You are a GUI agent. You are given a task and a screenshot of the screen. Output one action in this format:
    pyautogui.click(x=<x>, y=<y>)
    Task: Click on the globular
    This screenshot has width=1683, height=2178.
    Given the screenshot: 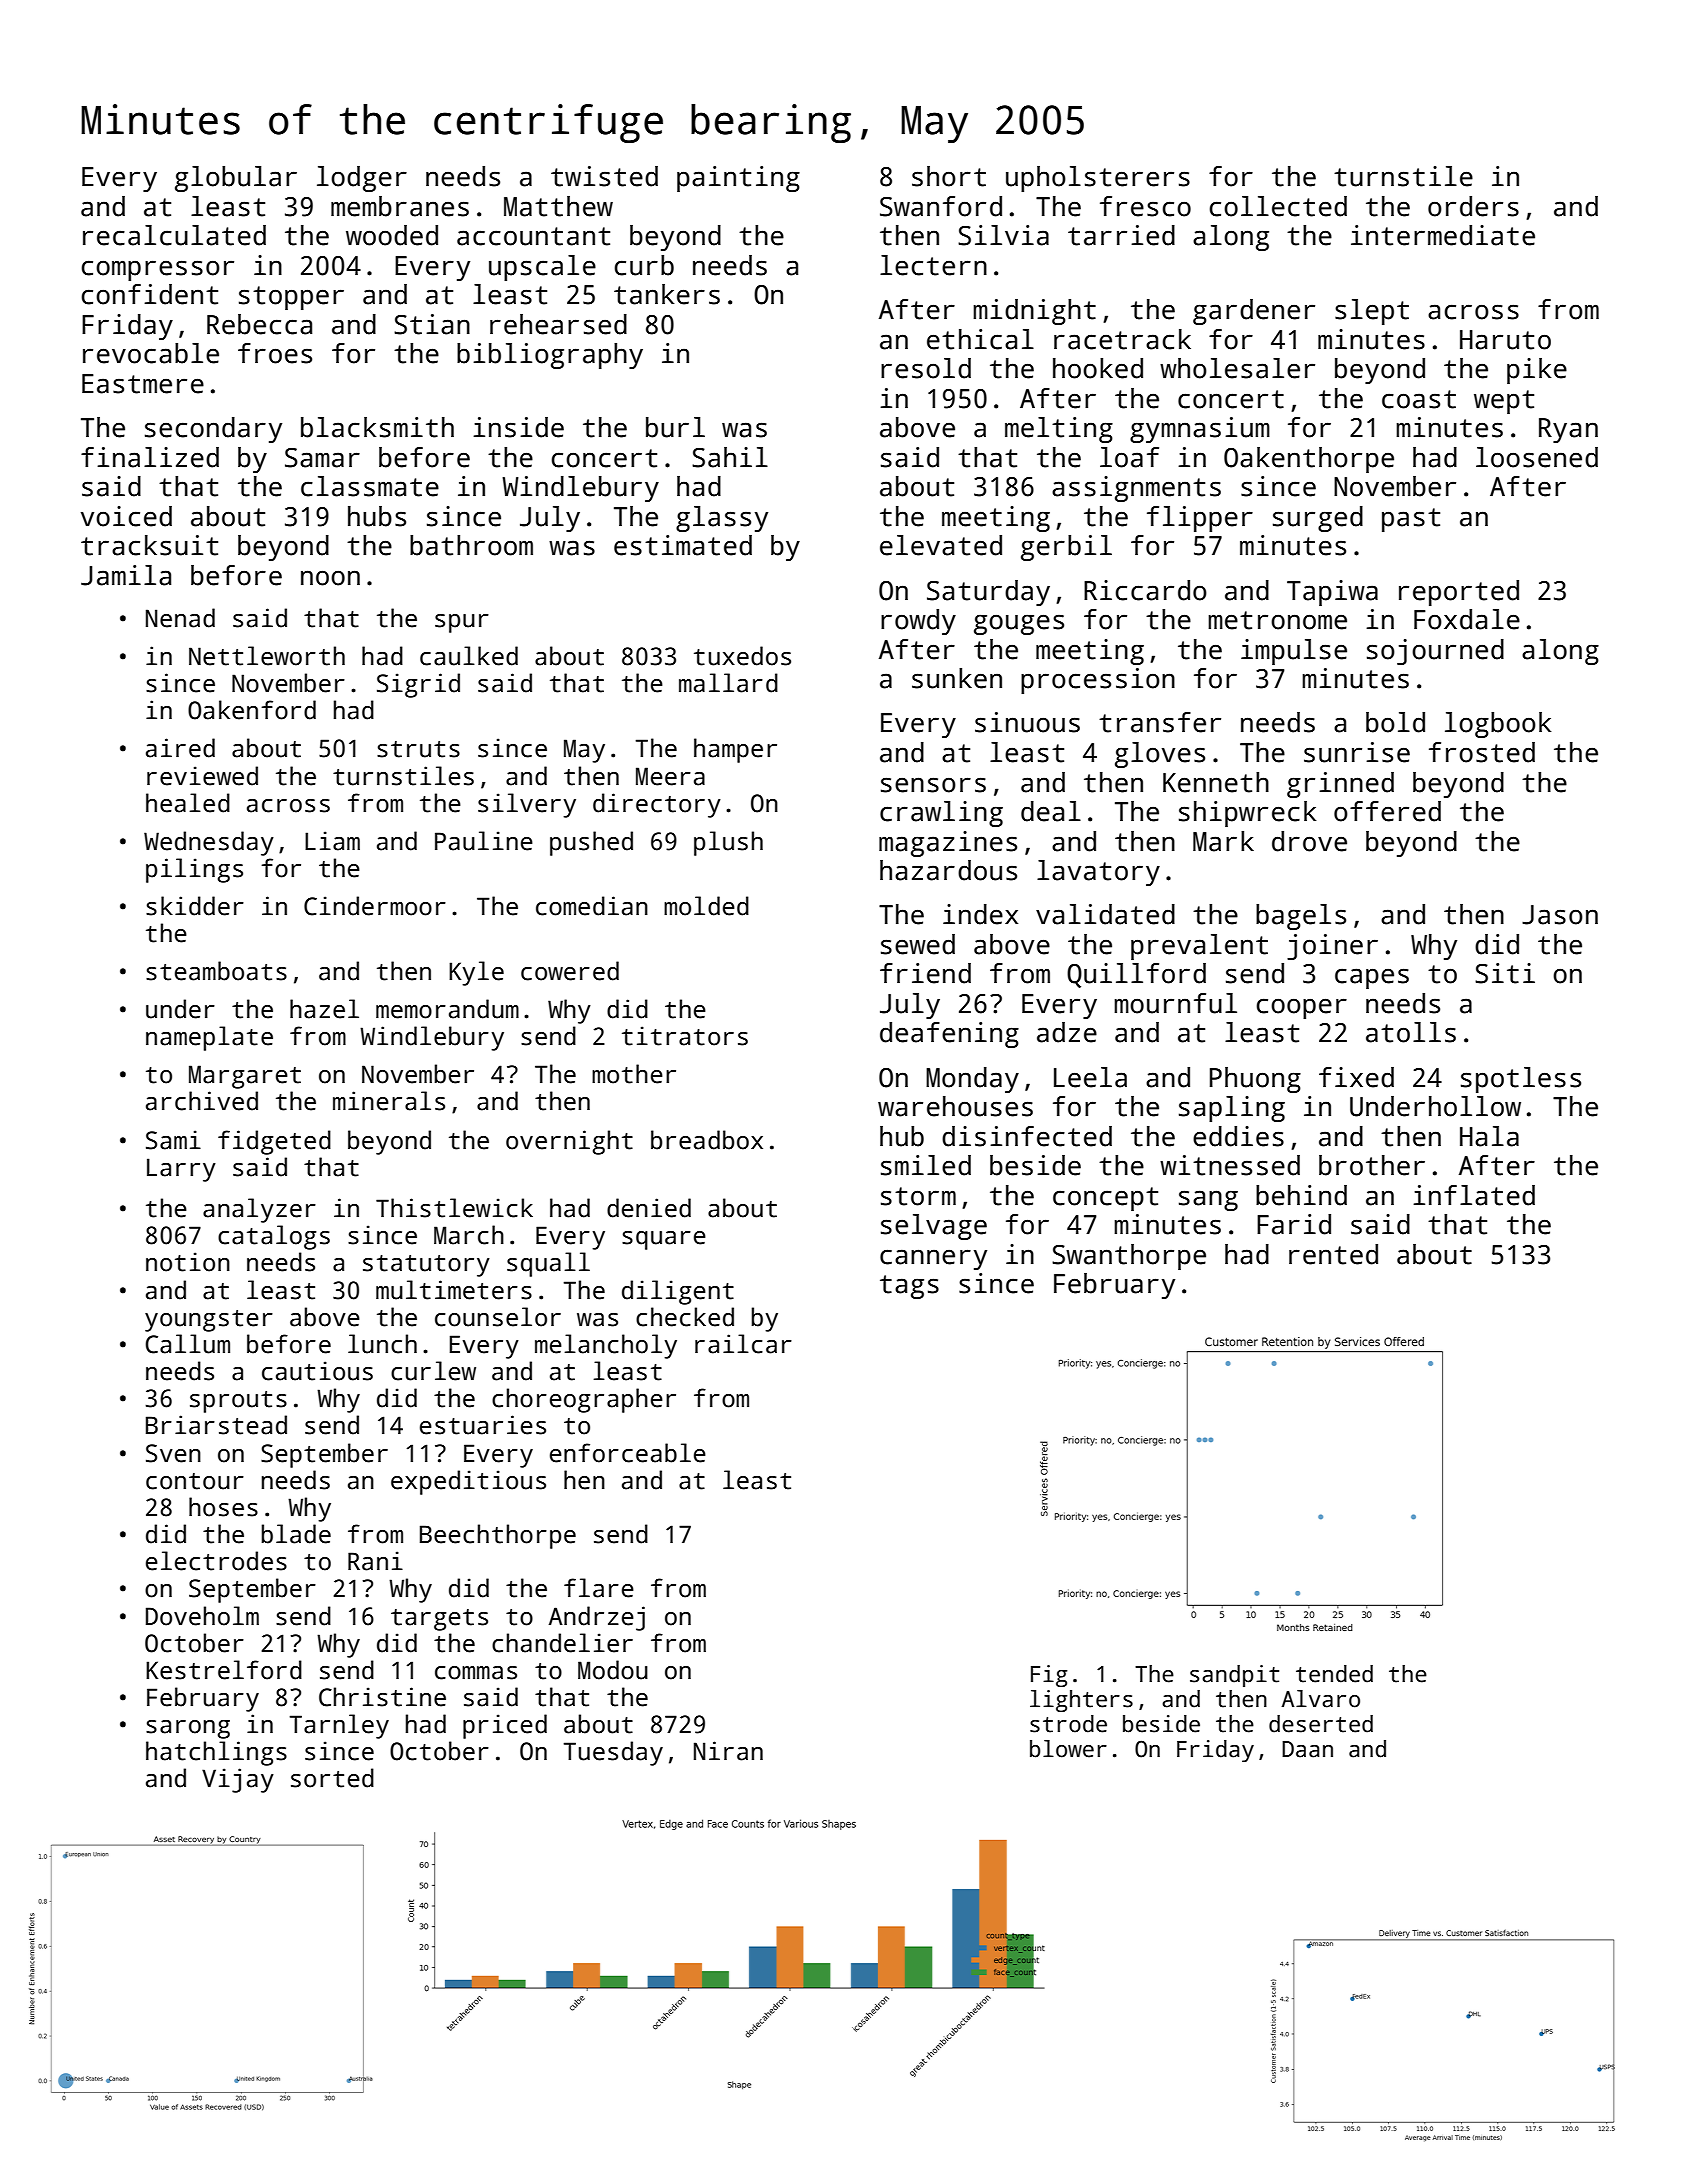 What is the action you would take?
    pyautogui.click(x=236, y=179)
